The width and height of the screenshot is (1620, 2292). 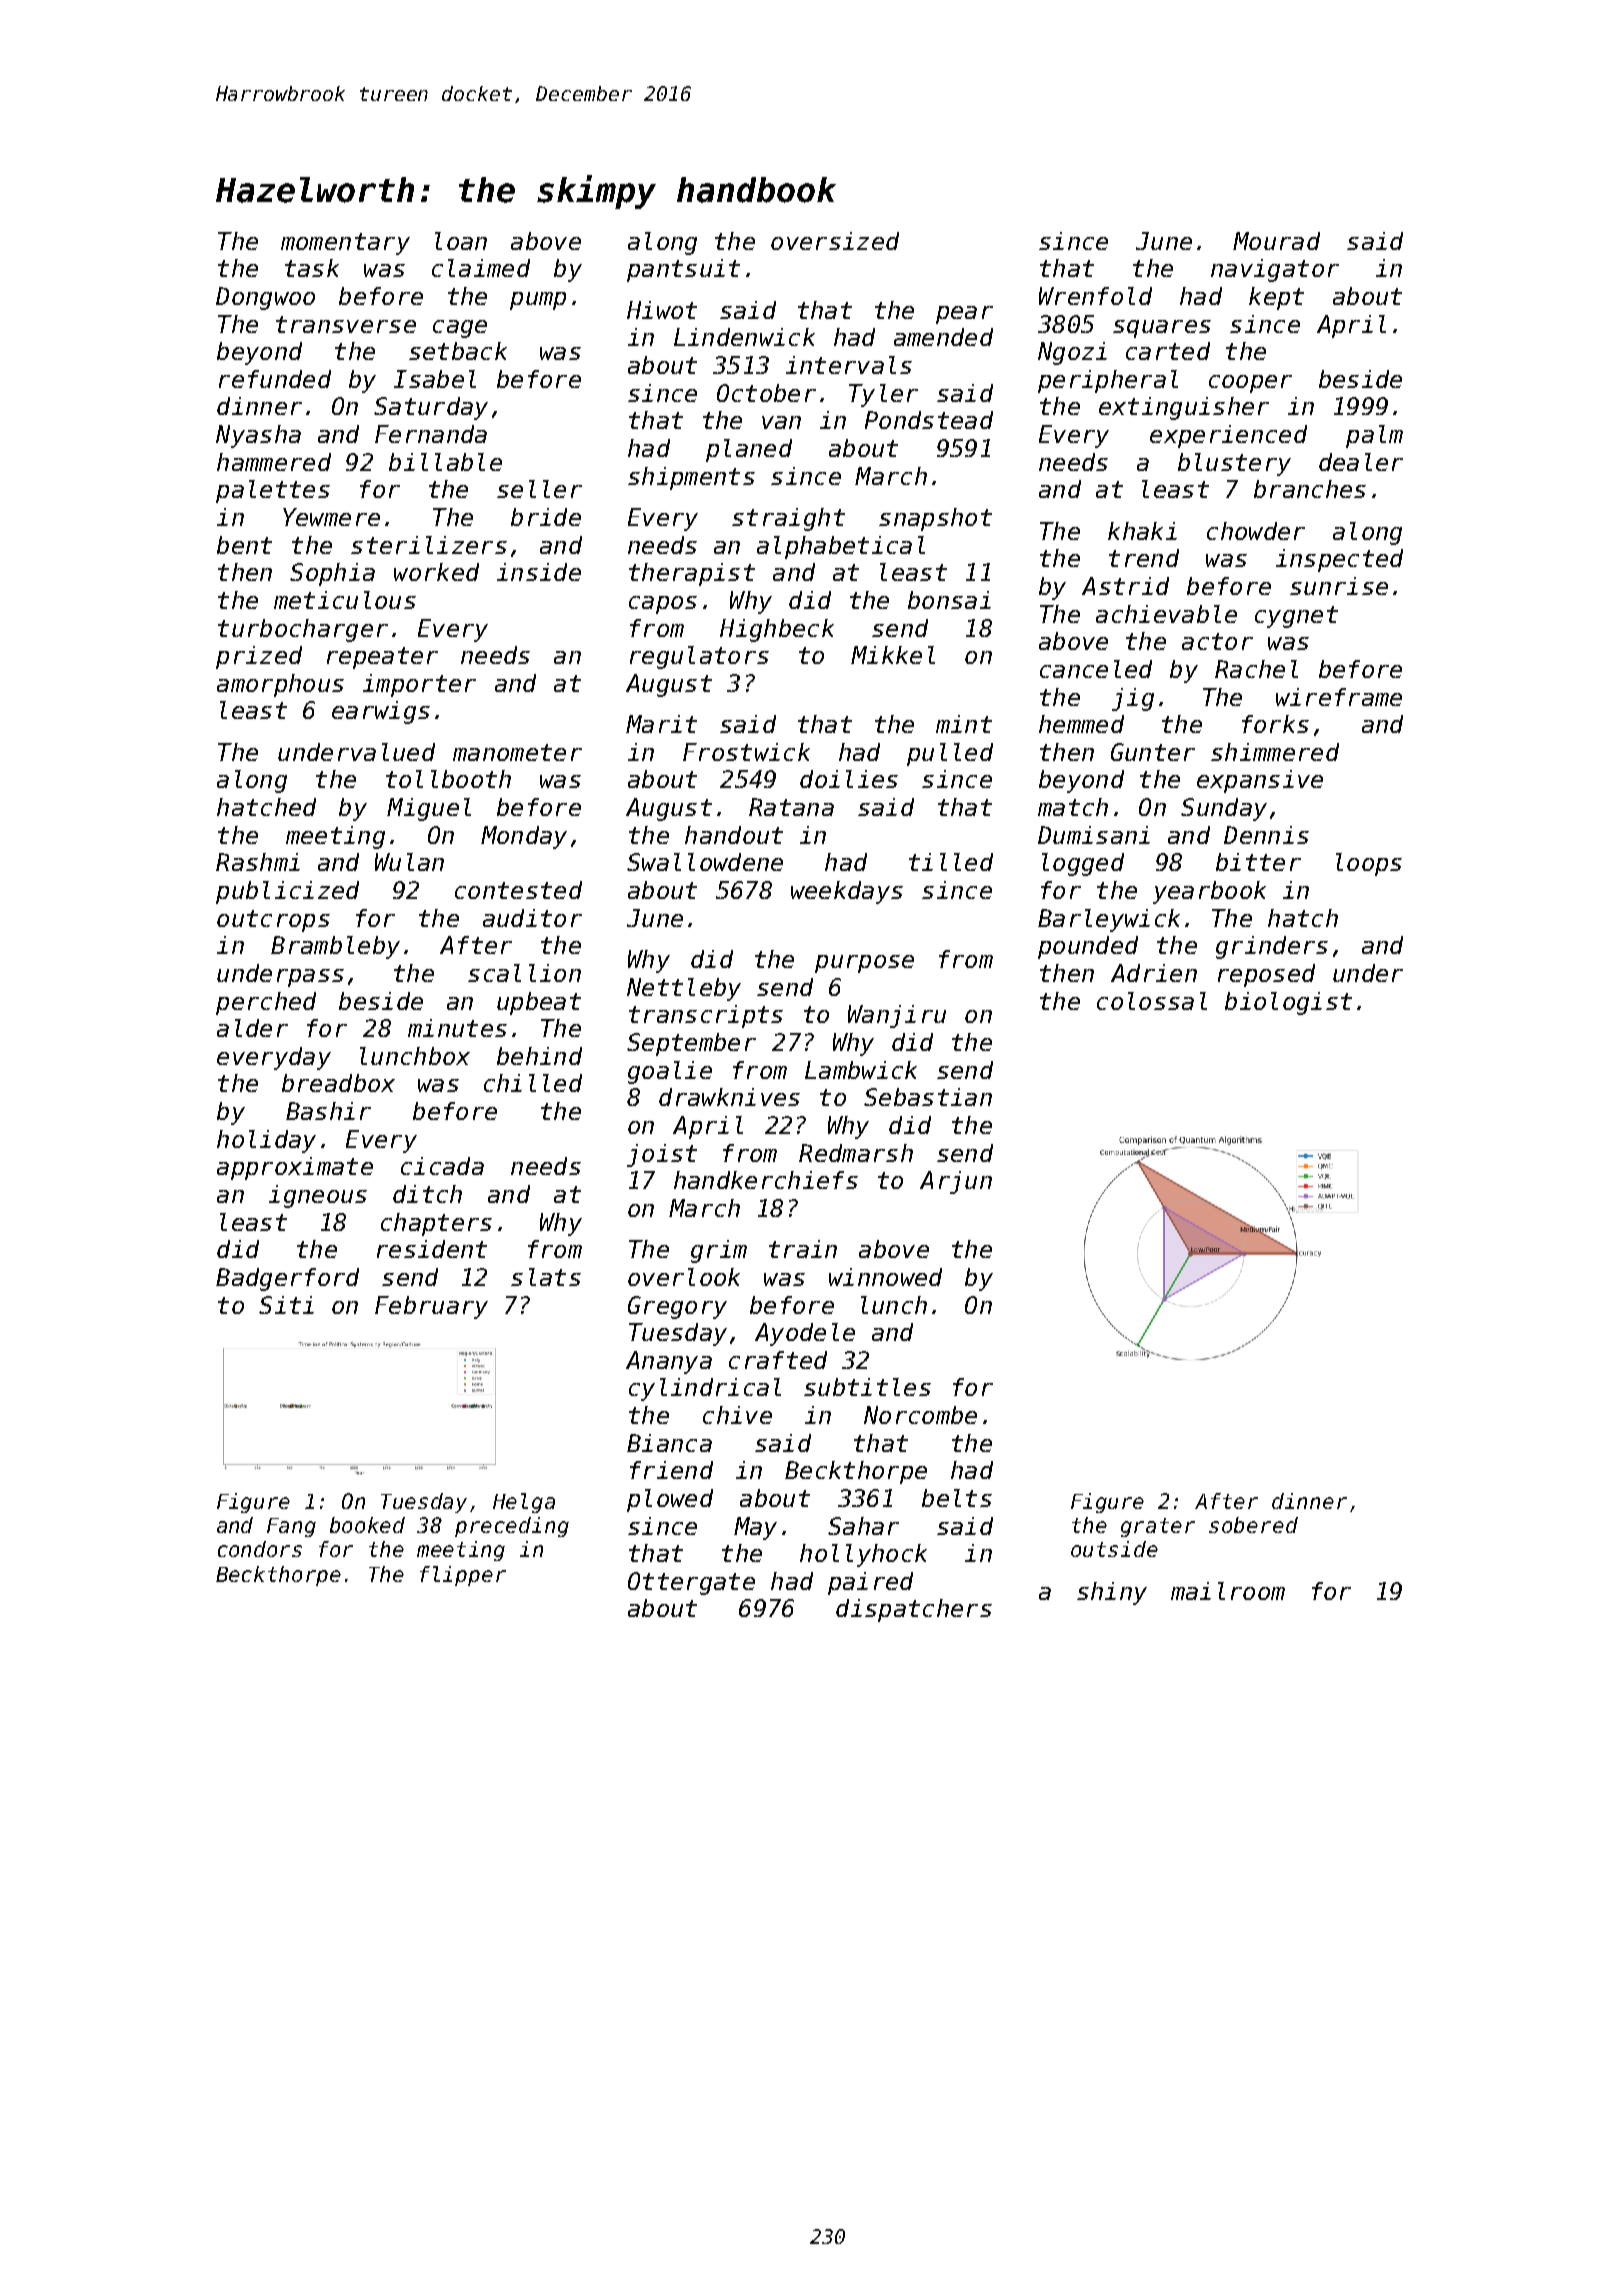 What do you see at coordinates (517, 752) in the screenshot?
I see `manometer` at bounding box center [517, 752].
